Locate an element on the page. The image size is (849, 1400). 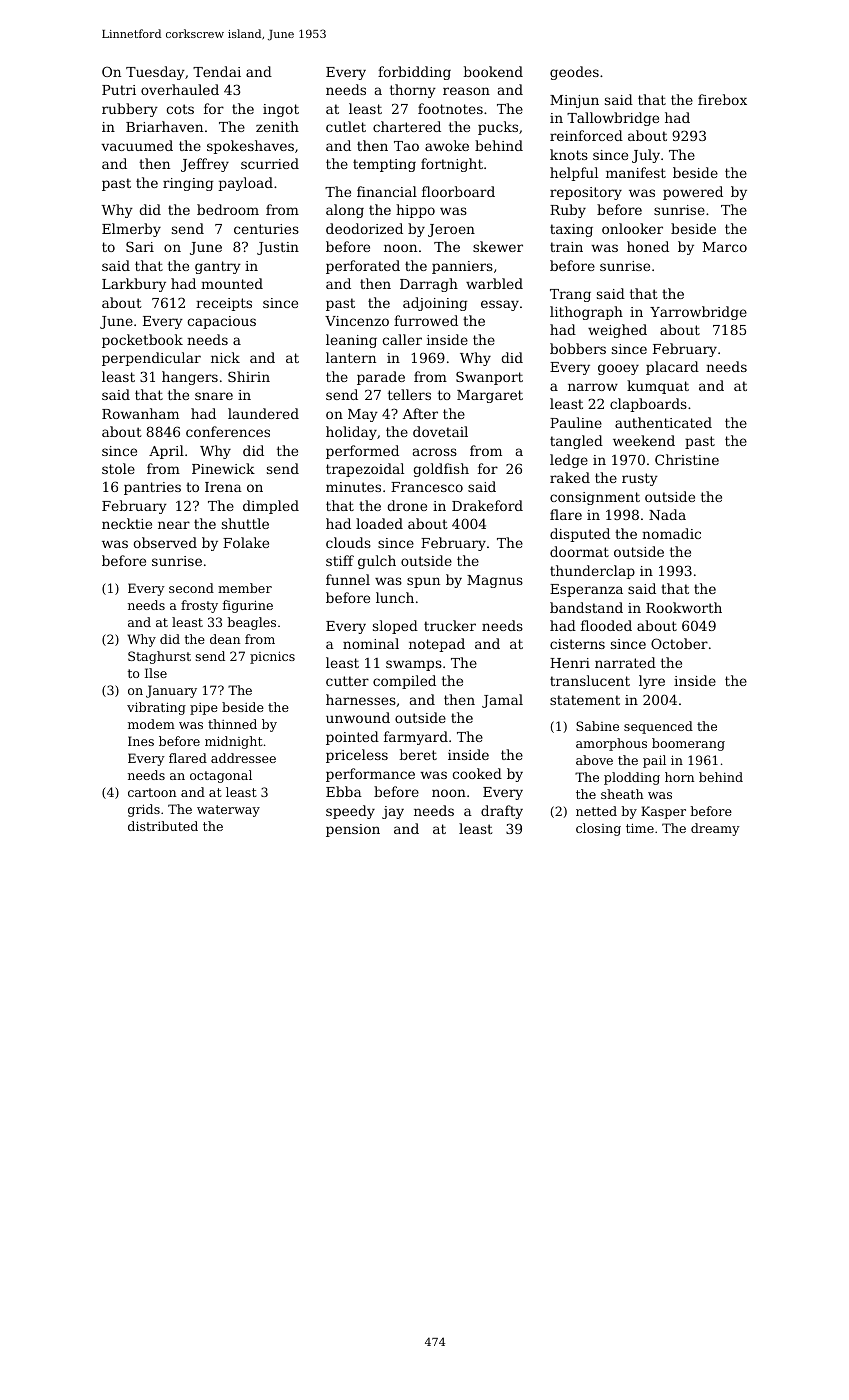
pucks is located at coordinates (498, 128).
